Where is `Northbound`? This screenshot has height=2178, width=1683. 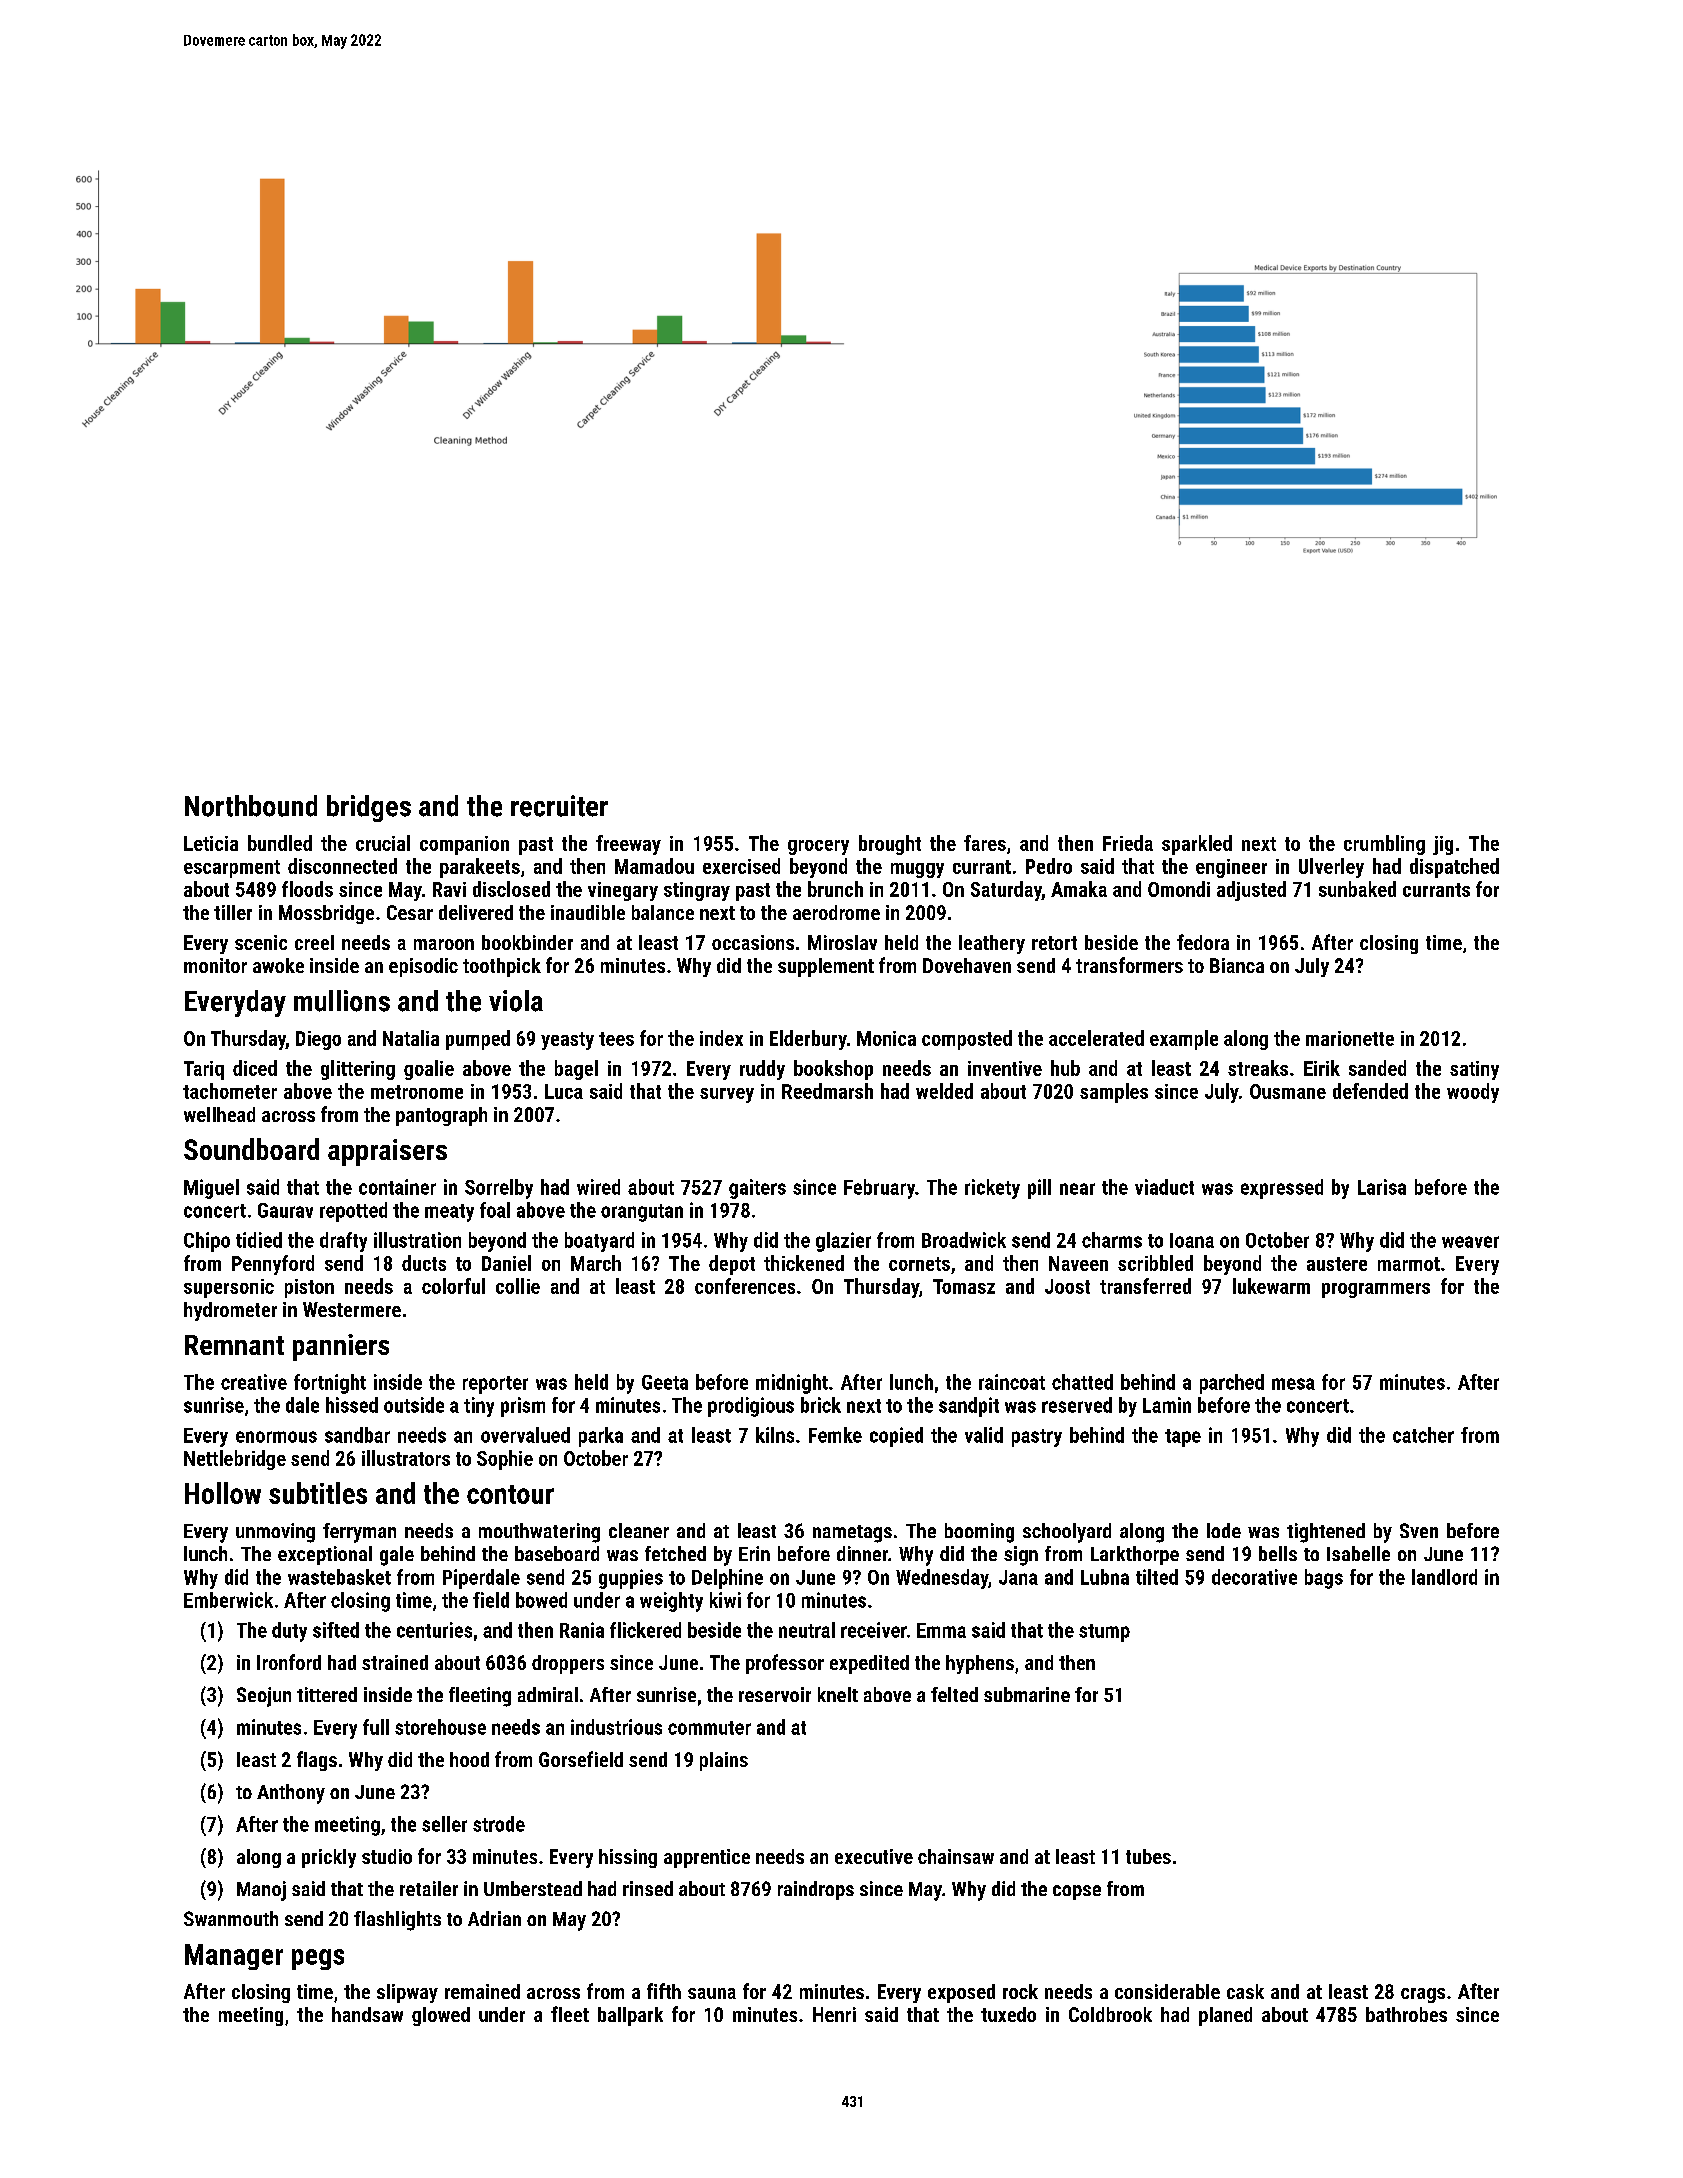
Northbound is located at coordinates (251, 806).
